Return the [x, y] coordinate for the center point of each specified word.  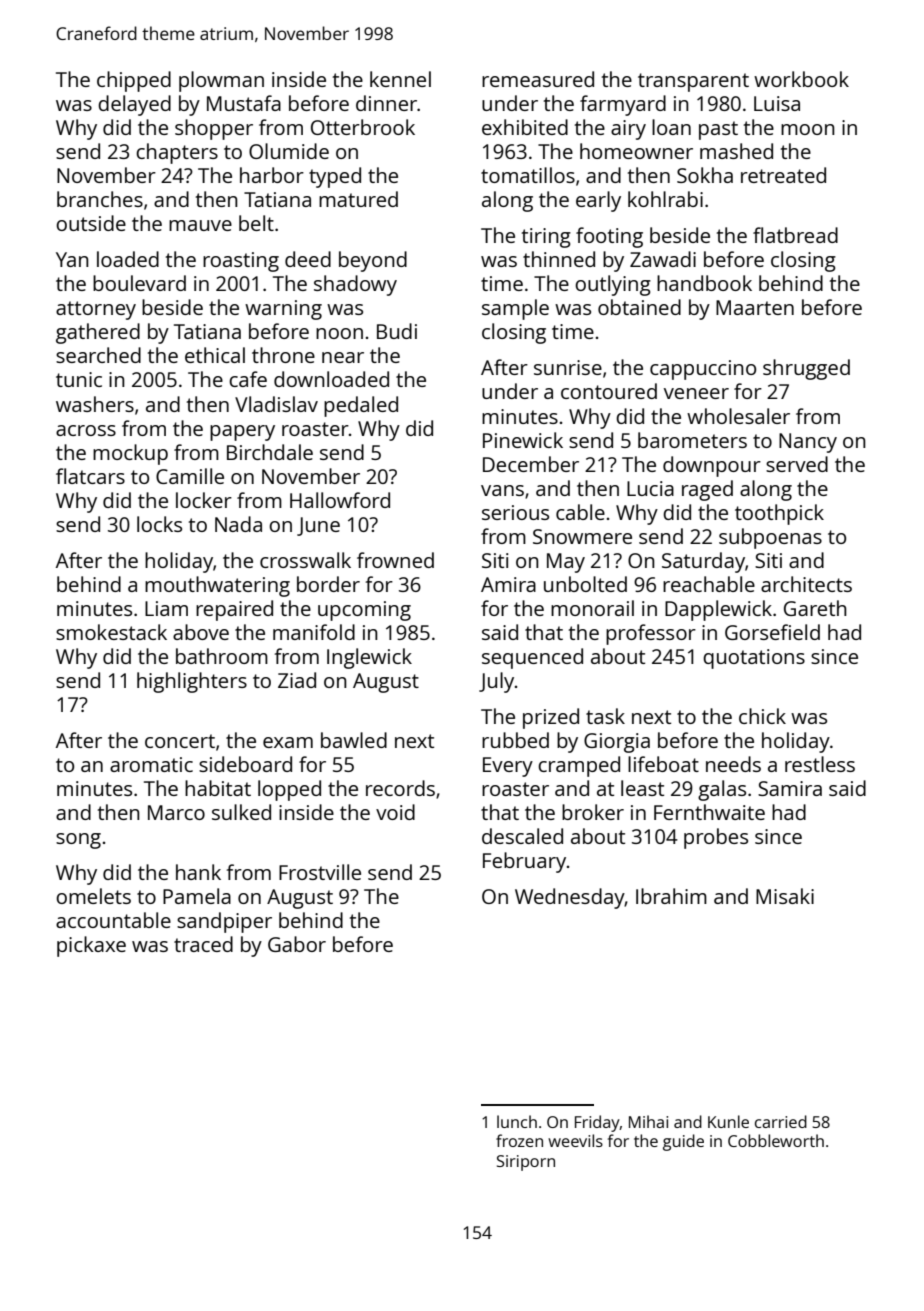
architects [806, 584]
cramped [579, 766]
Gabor [297, 944]
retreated [783, 175]
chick [762, 716]
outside [91, 223]
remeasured [538, 79]
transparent [693, 82]
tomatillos [528, 175]
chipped [134, 81]
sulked [241, 812]
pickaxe [91, 946]
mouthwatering [217, 586]
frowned [395, 560]
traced [203, 944]
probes [716, 838]
